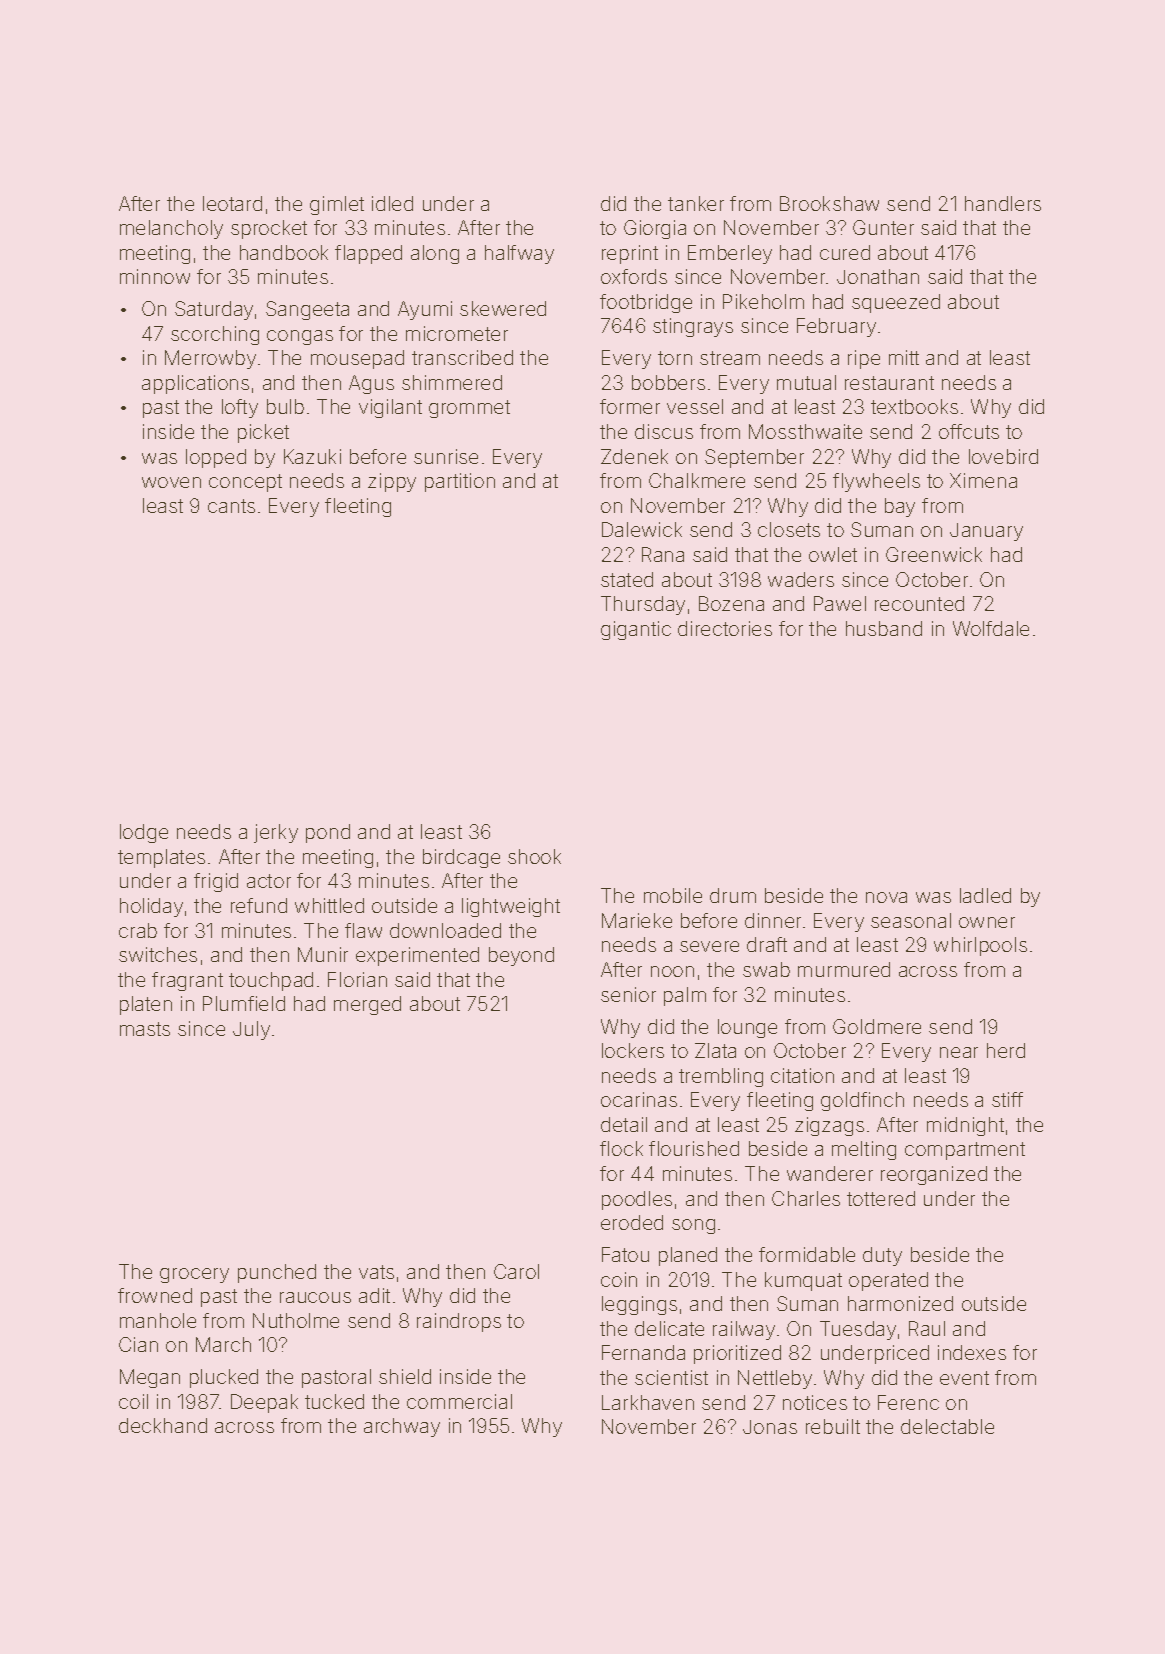  I want to click on indexes, so click(972, 1352).
